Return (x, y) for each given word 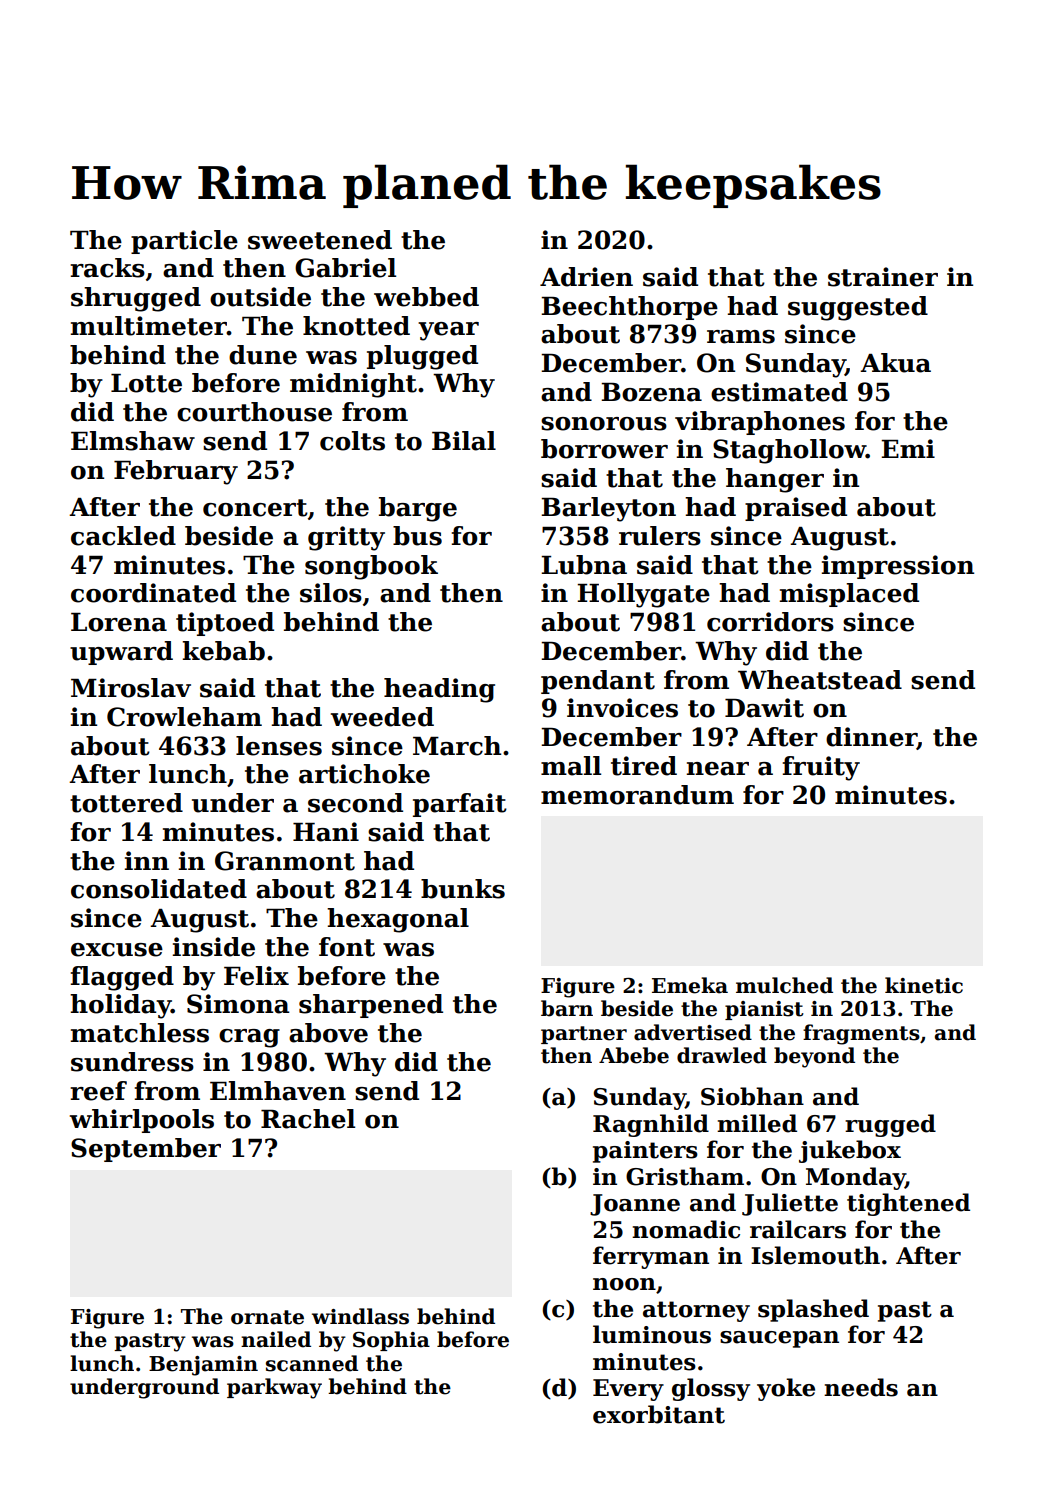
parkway (274, 1388)
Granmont (285, 861)
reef (98, 1091)
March (457, 746)
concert (255, 508)
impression (898, 567)
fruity (821, 768)
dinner (871, 738)
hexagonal (398, 920)
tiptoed (225, 624)
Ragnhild (651, 1125)
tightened (908, 1204)
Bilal (464, 441)
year (448, 331)
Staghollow (789, 451)
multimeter (149, 326)
